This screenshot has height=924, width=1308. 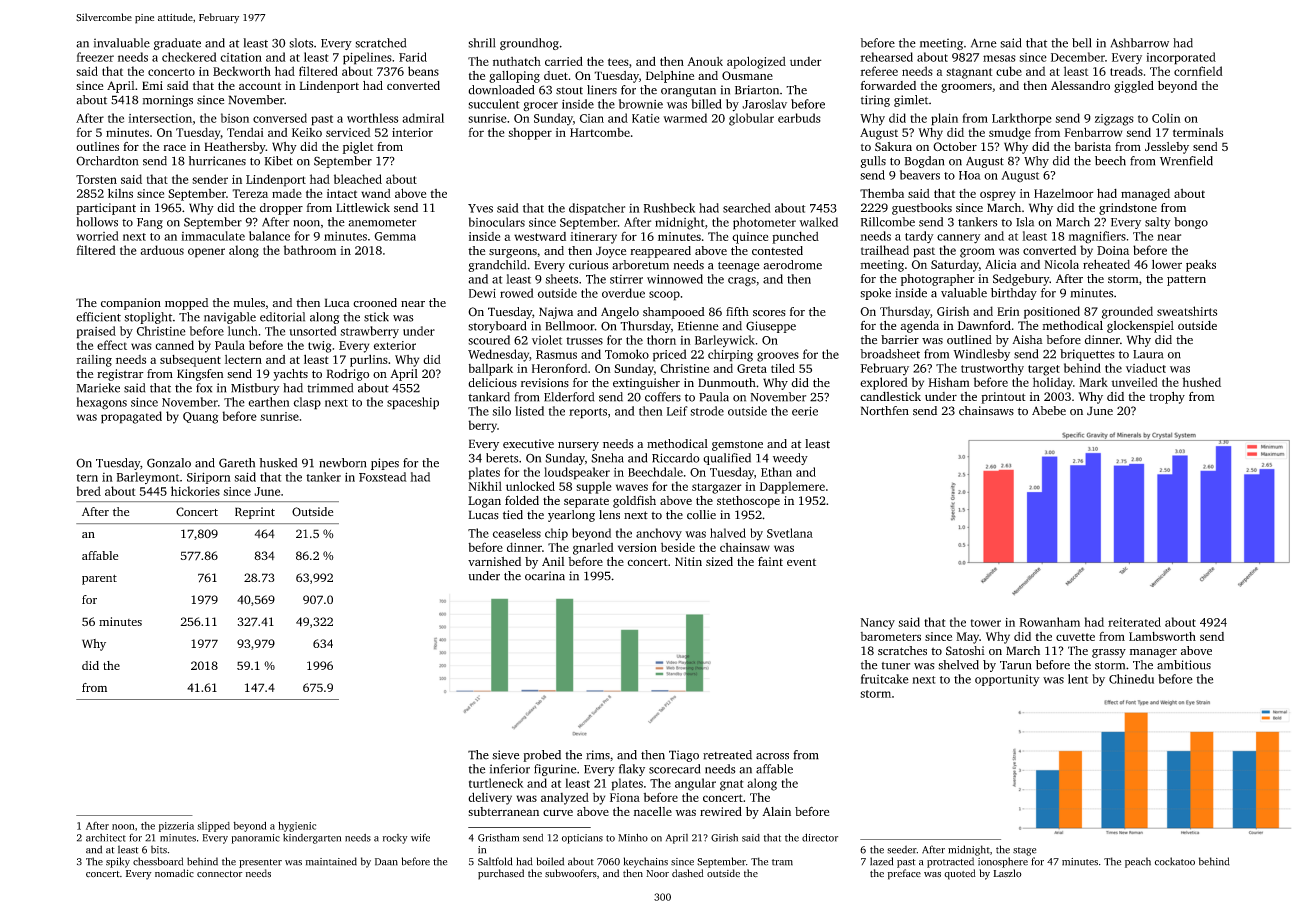 I want to click on Rowanham, so click(x=1049, y=622).
